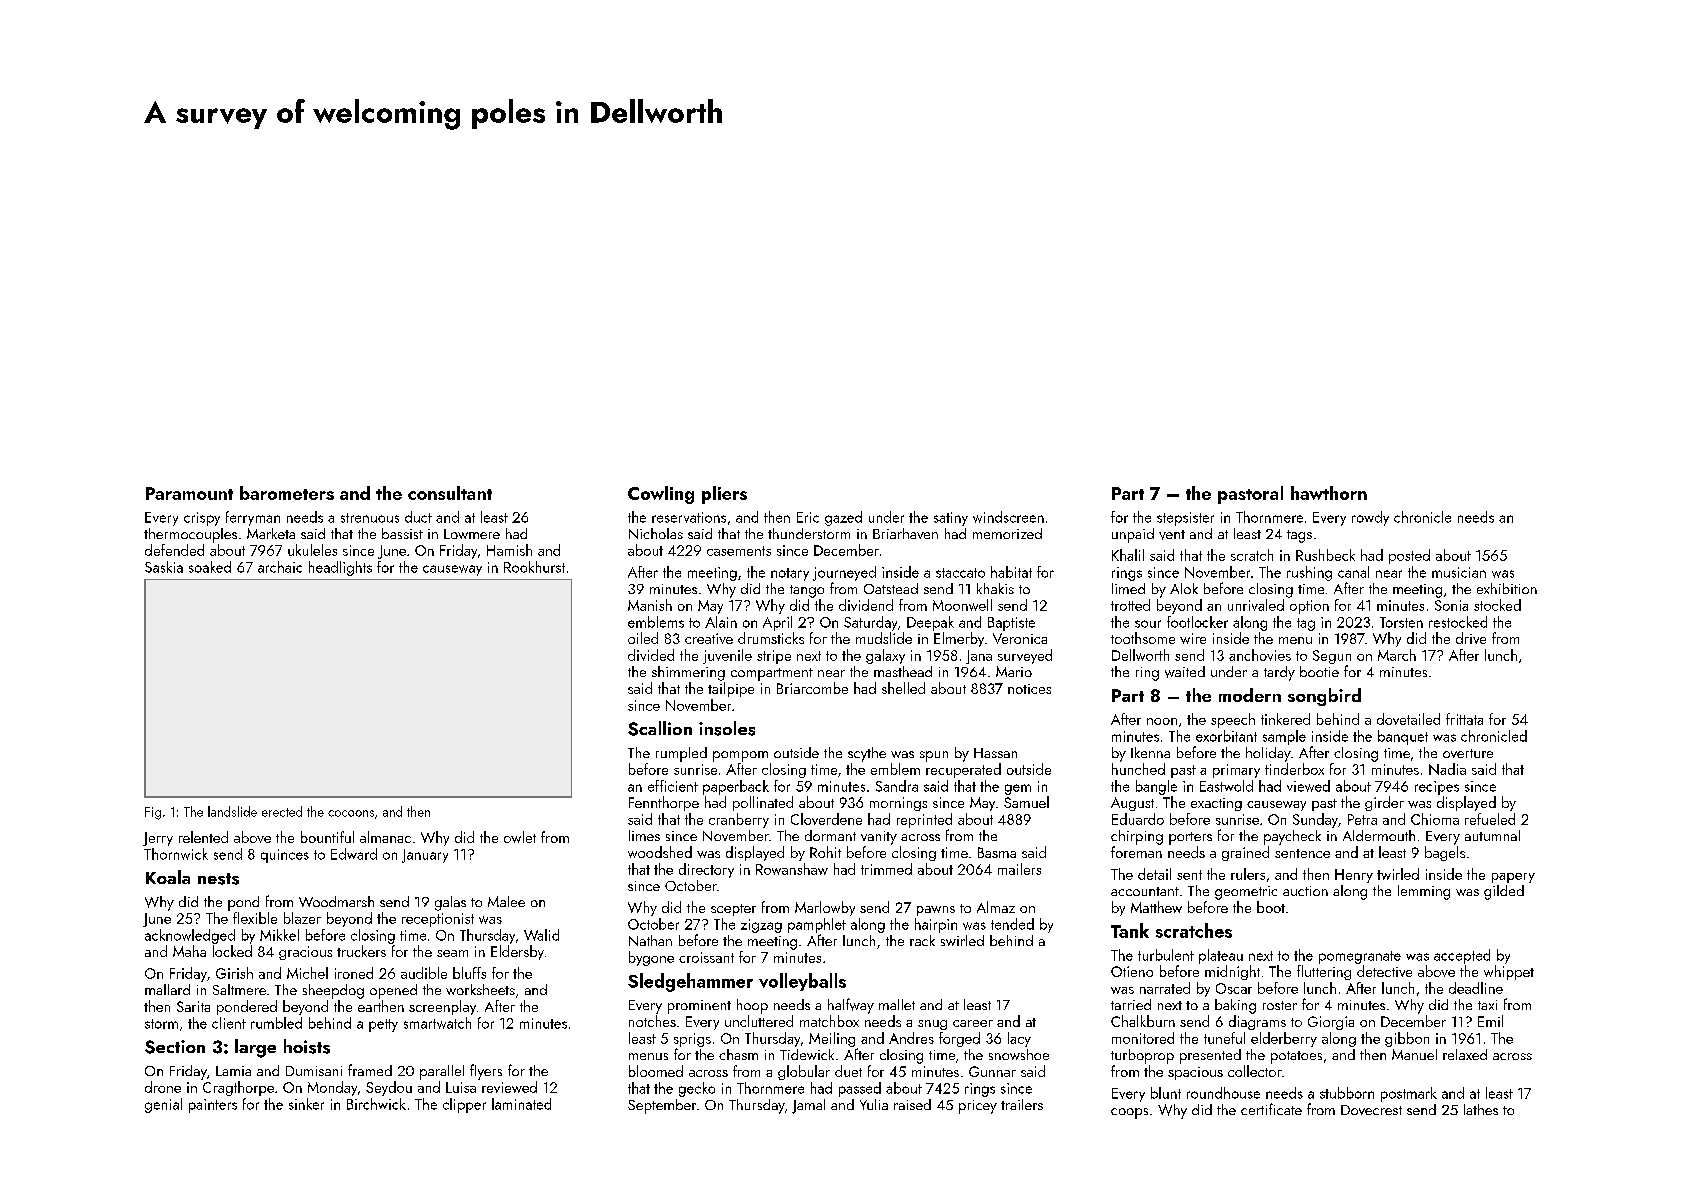 The width and height of the image is (1683, 1190). What do you see at coordinates (153, 813) in the image?
I see `Fig` at bounding box center [153, 813].
